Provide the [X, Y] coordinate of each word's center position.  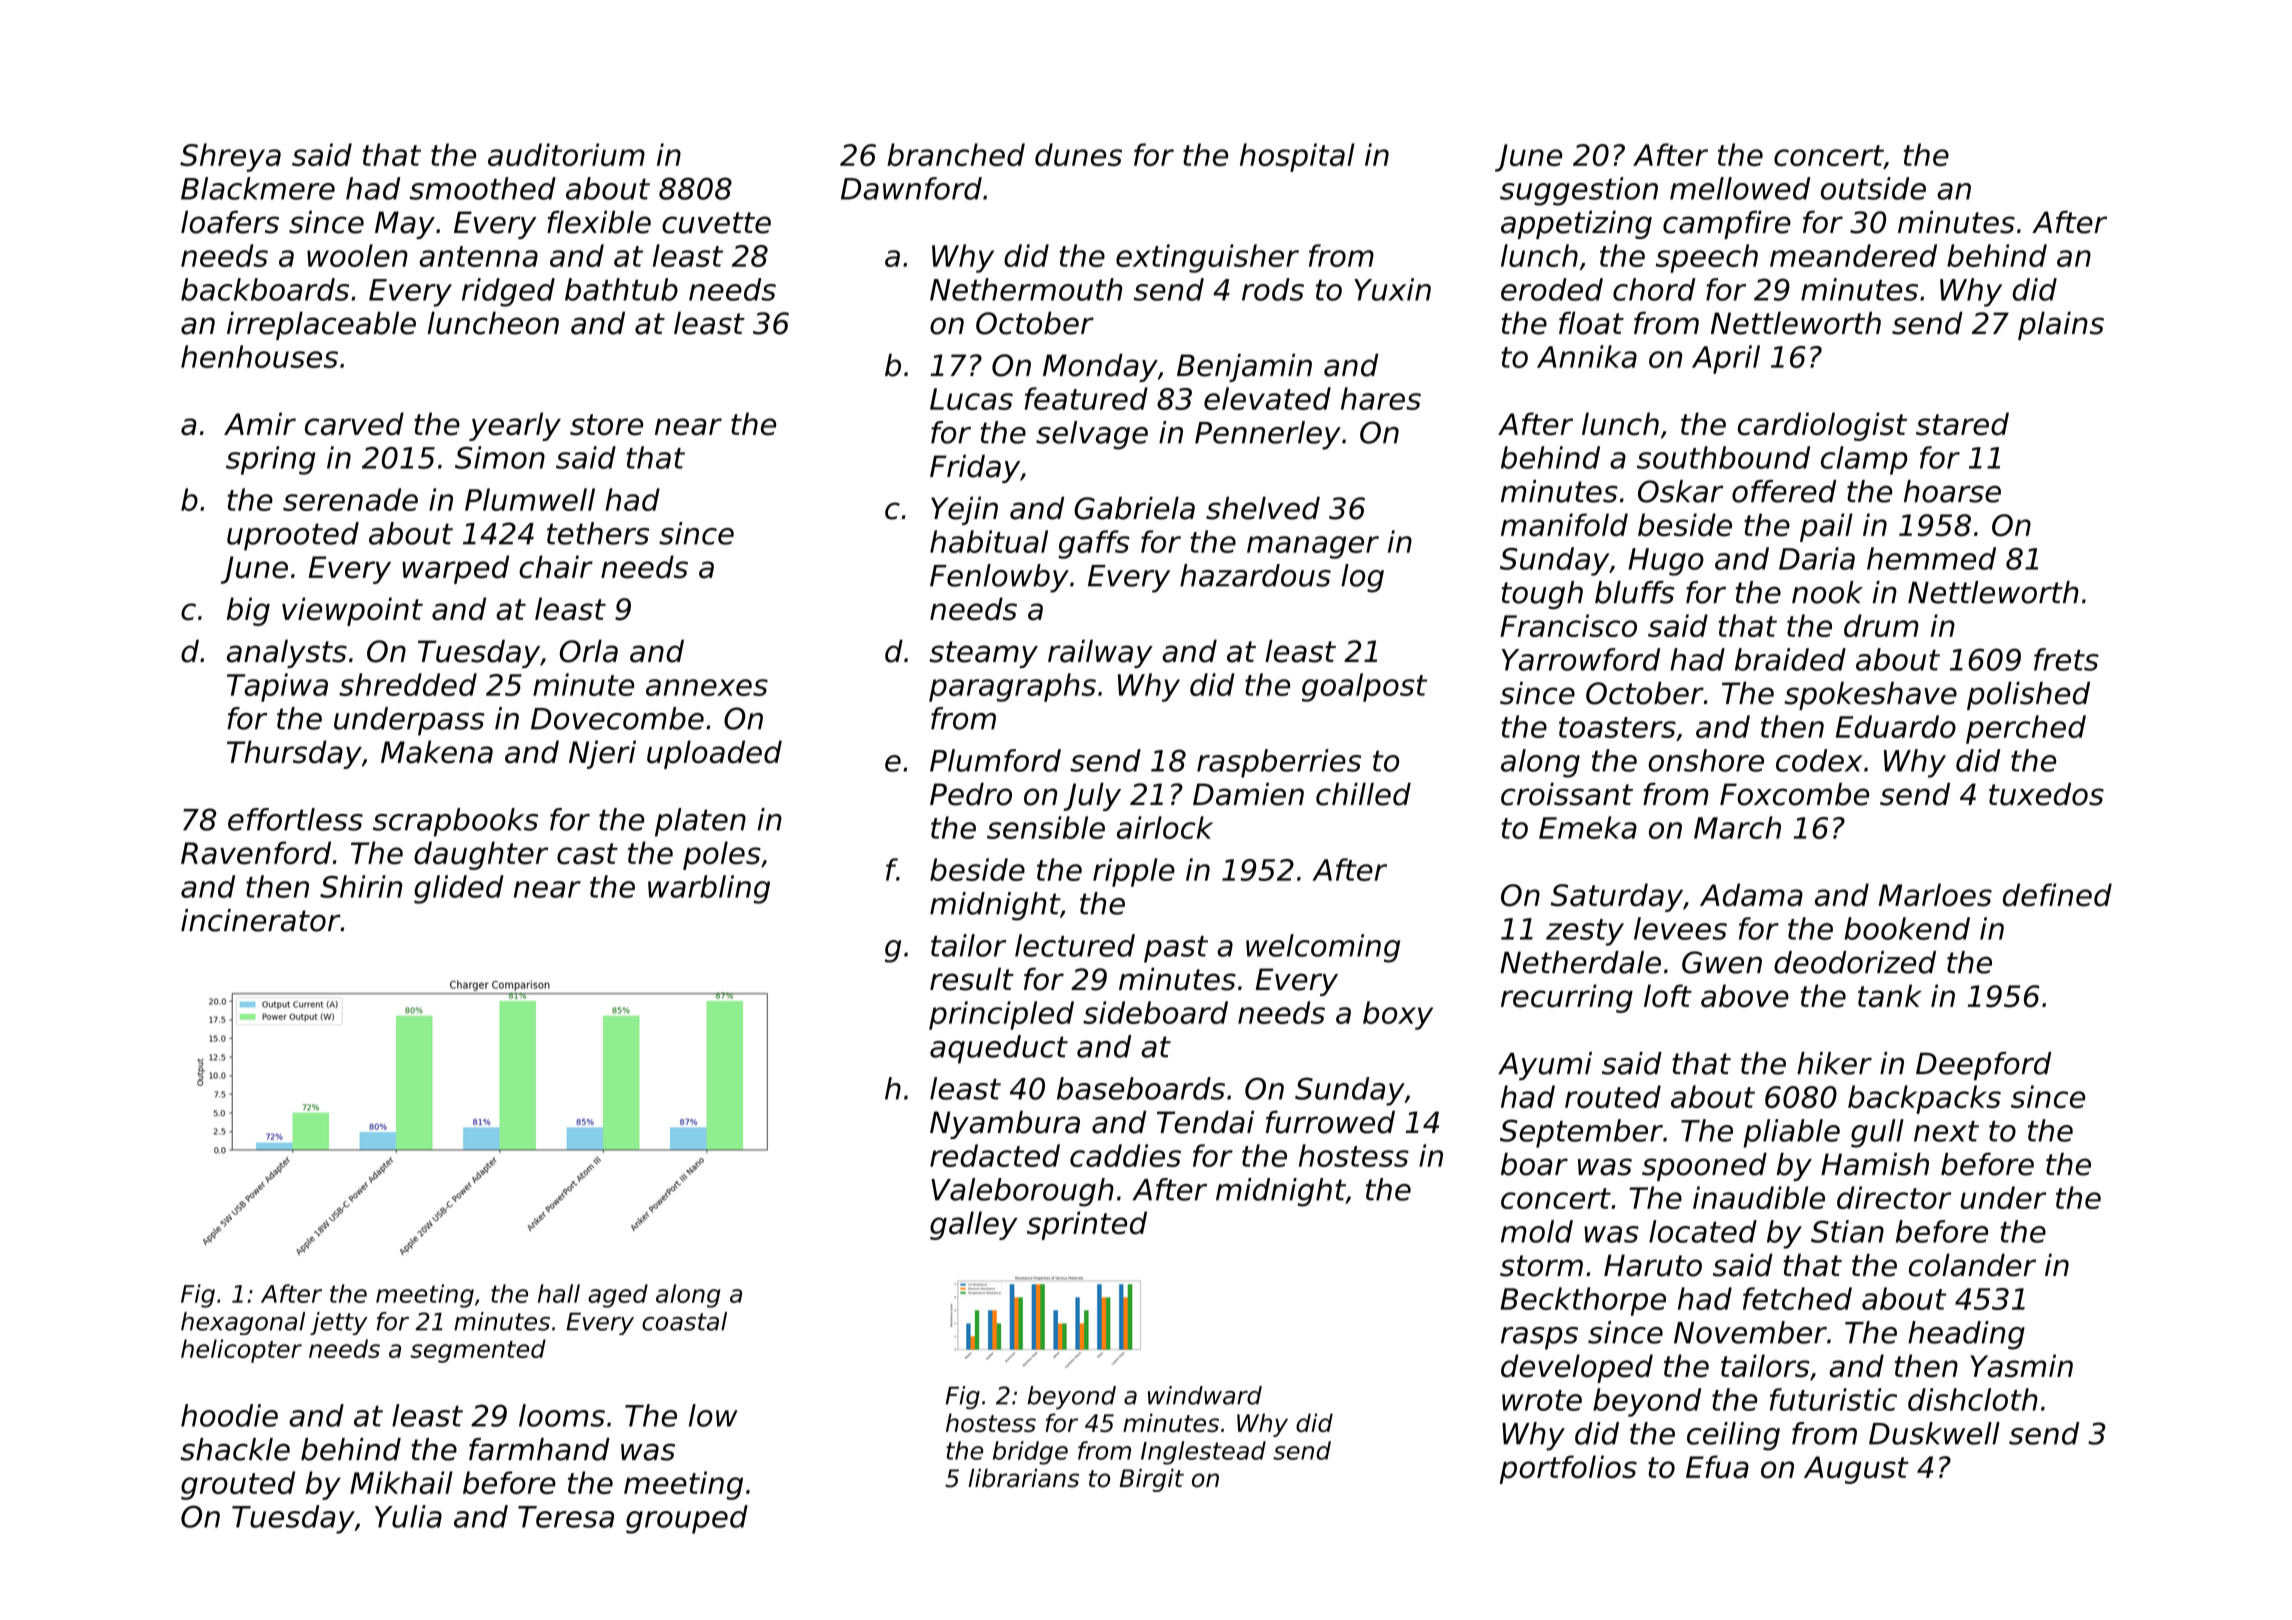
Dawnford [911, 188]
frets [2066, 659]
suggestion [1579, 191]
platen [700, 822]
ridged [508, 292]
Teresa [566, 1517]
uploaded [714, 754]
